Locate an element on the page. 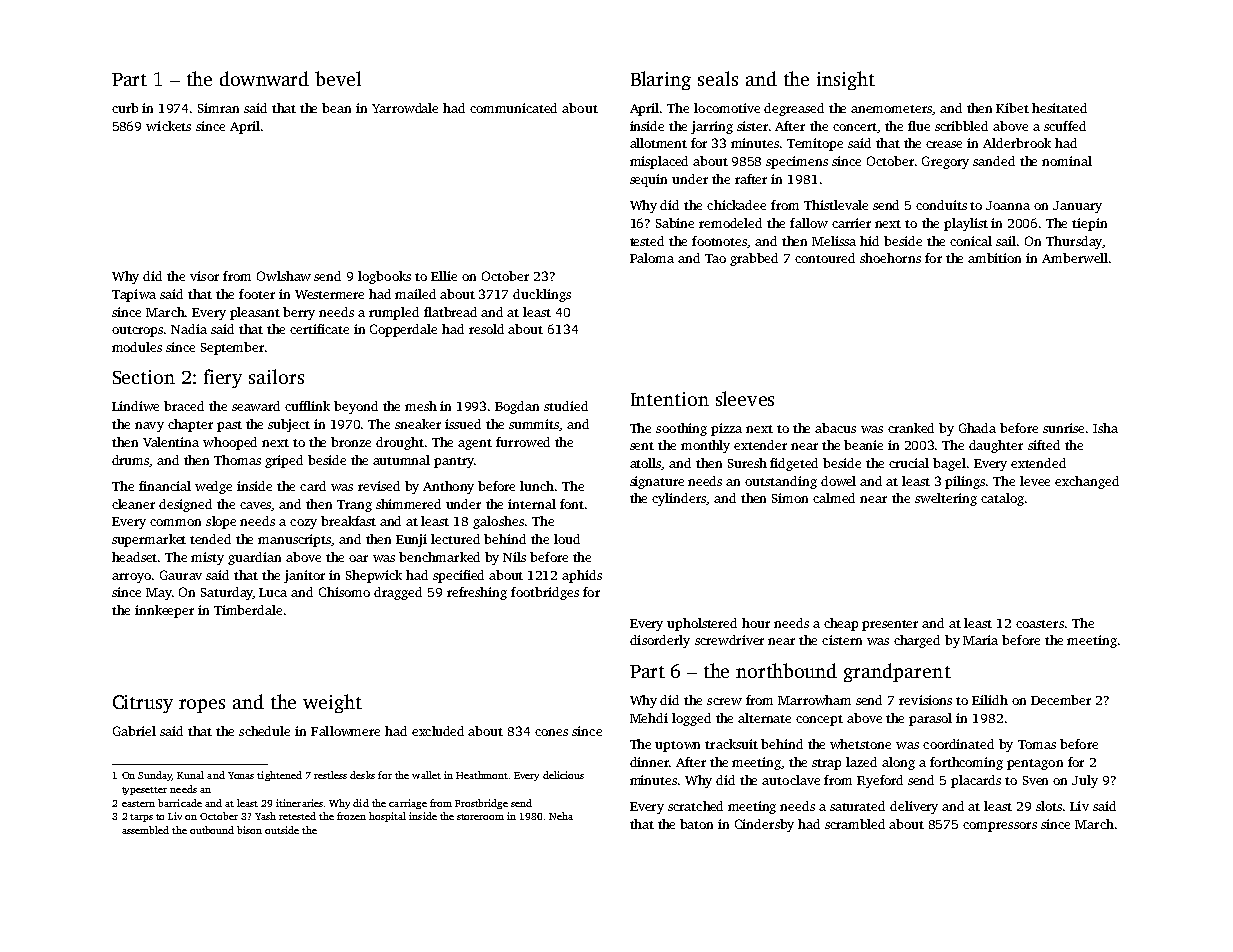 The width and height of the document is (1233, 952). outbound is located at coordinates (212, 830).
